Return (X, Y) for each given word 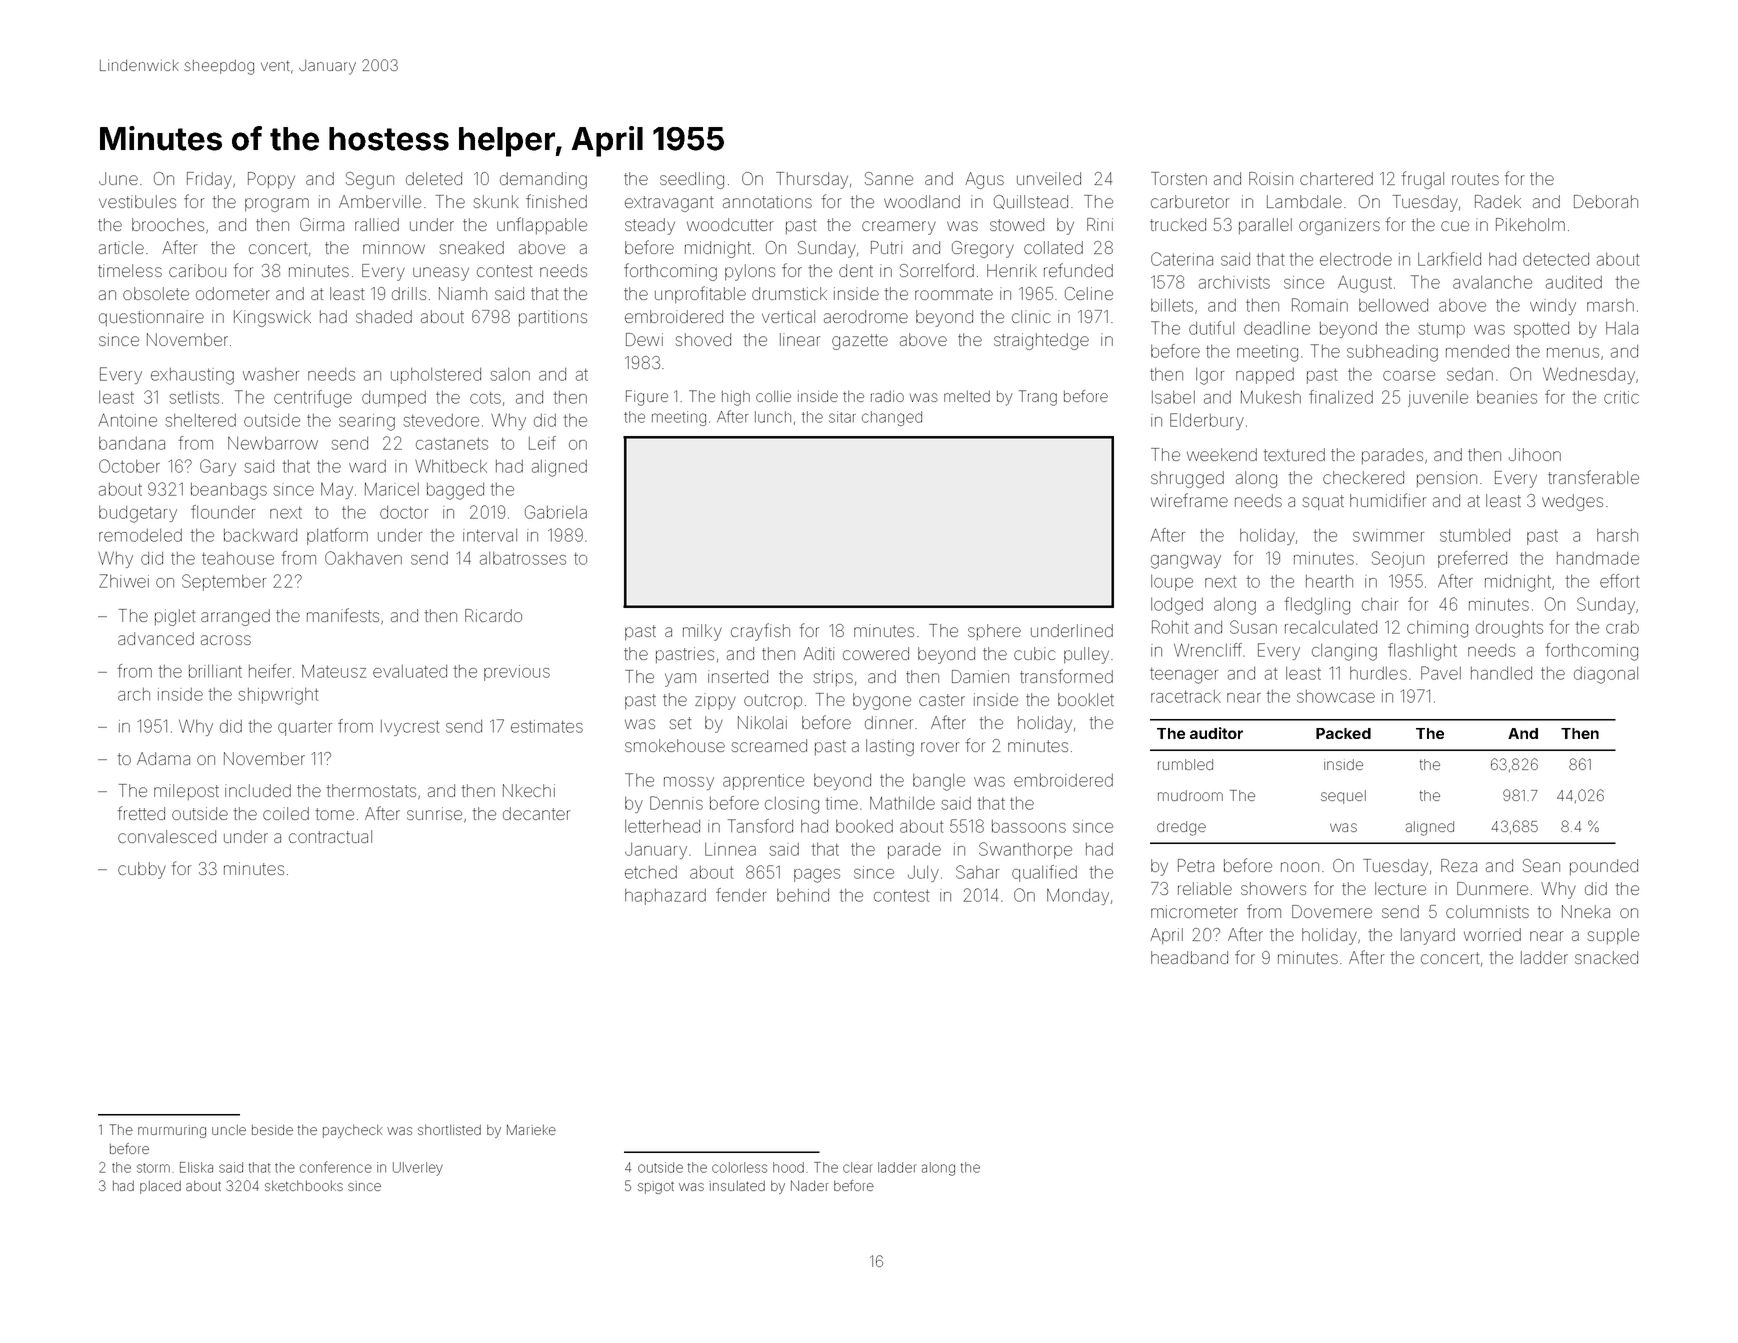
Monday (1078, 897)
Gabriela (556, 512)
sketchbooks (304, 1186)
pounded (1604, 867)
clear (858, 1167)
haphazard (665, 897)
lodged (1177, 606)
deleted (434, 178)
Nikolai (762, 722)
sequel (1343, 797)
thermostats (371, 790)
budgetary (138, 514)
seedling (692, 180)
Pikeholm (1530, 224)
